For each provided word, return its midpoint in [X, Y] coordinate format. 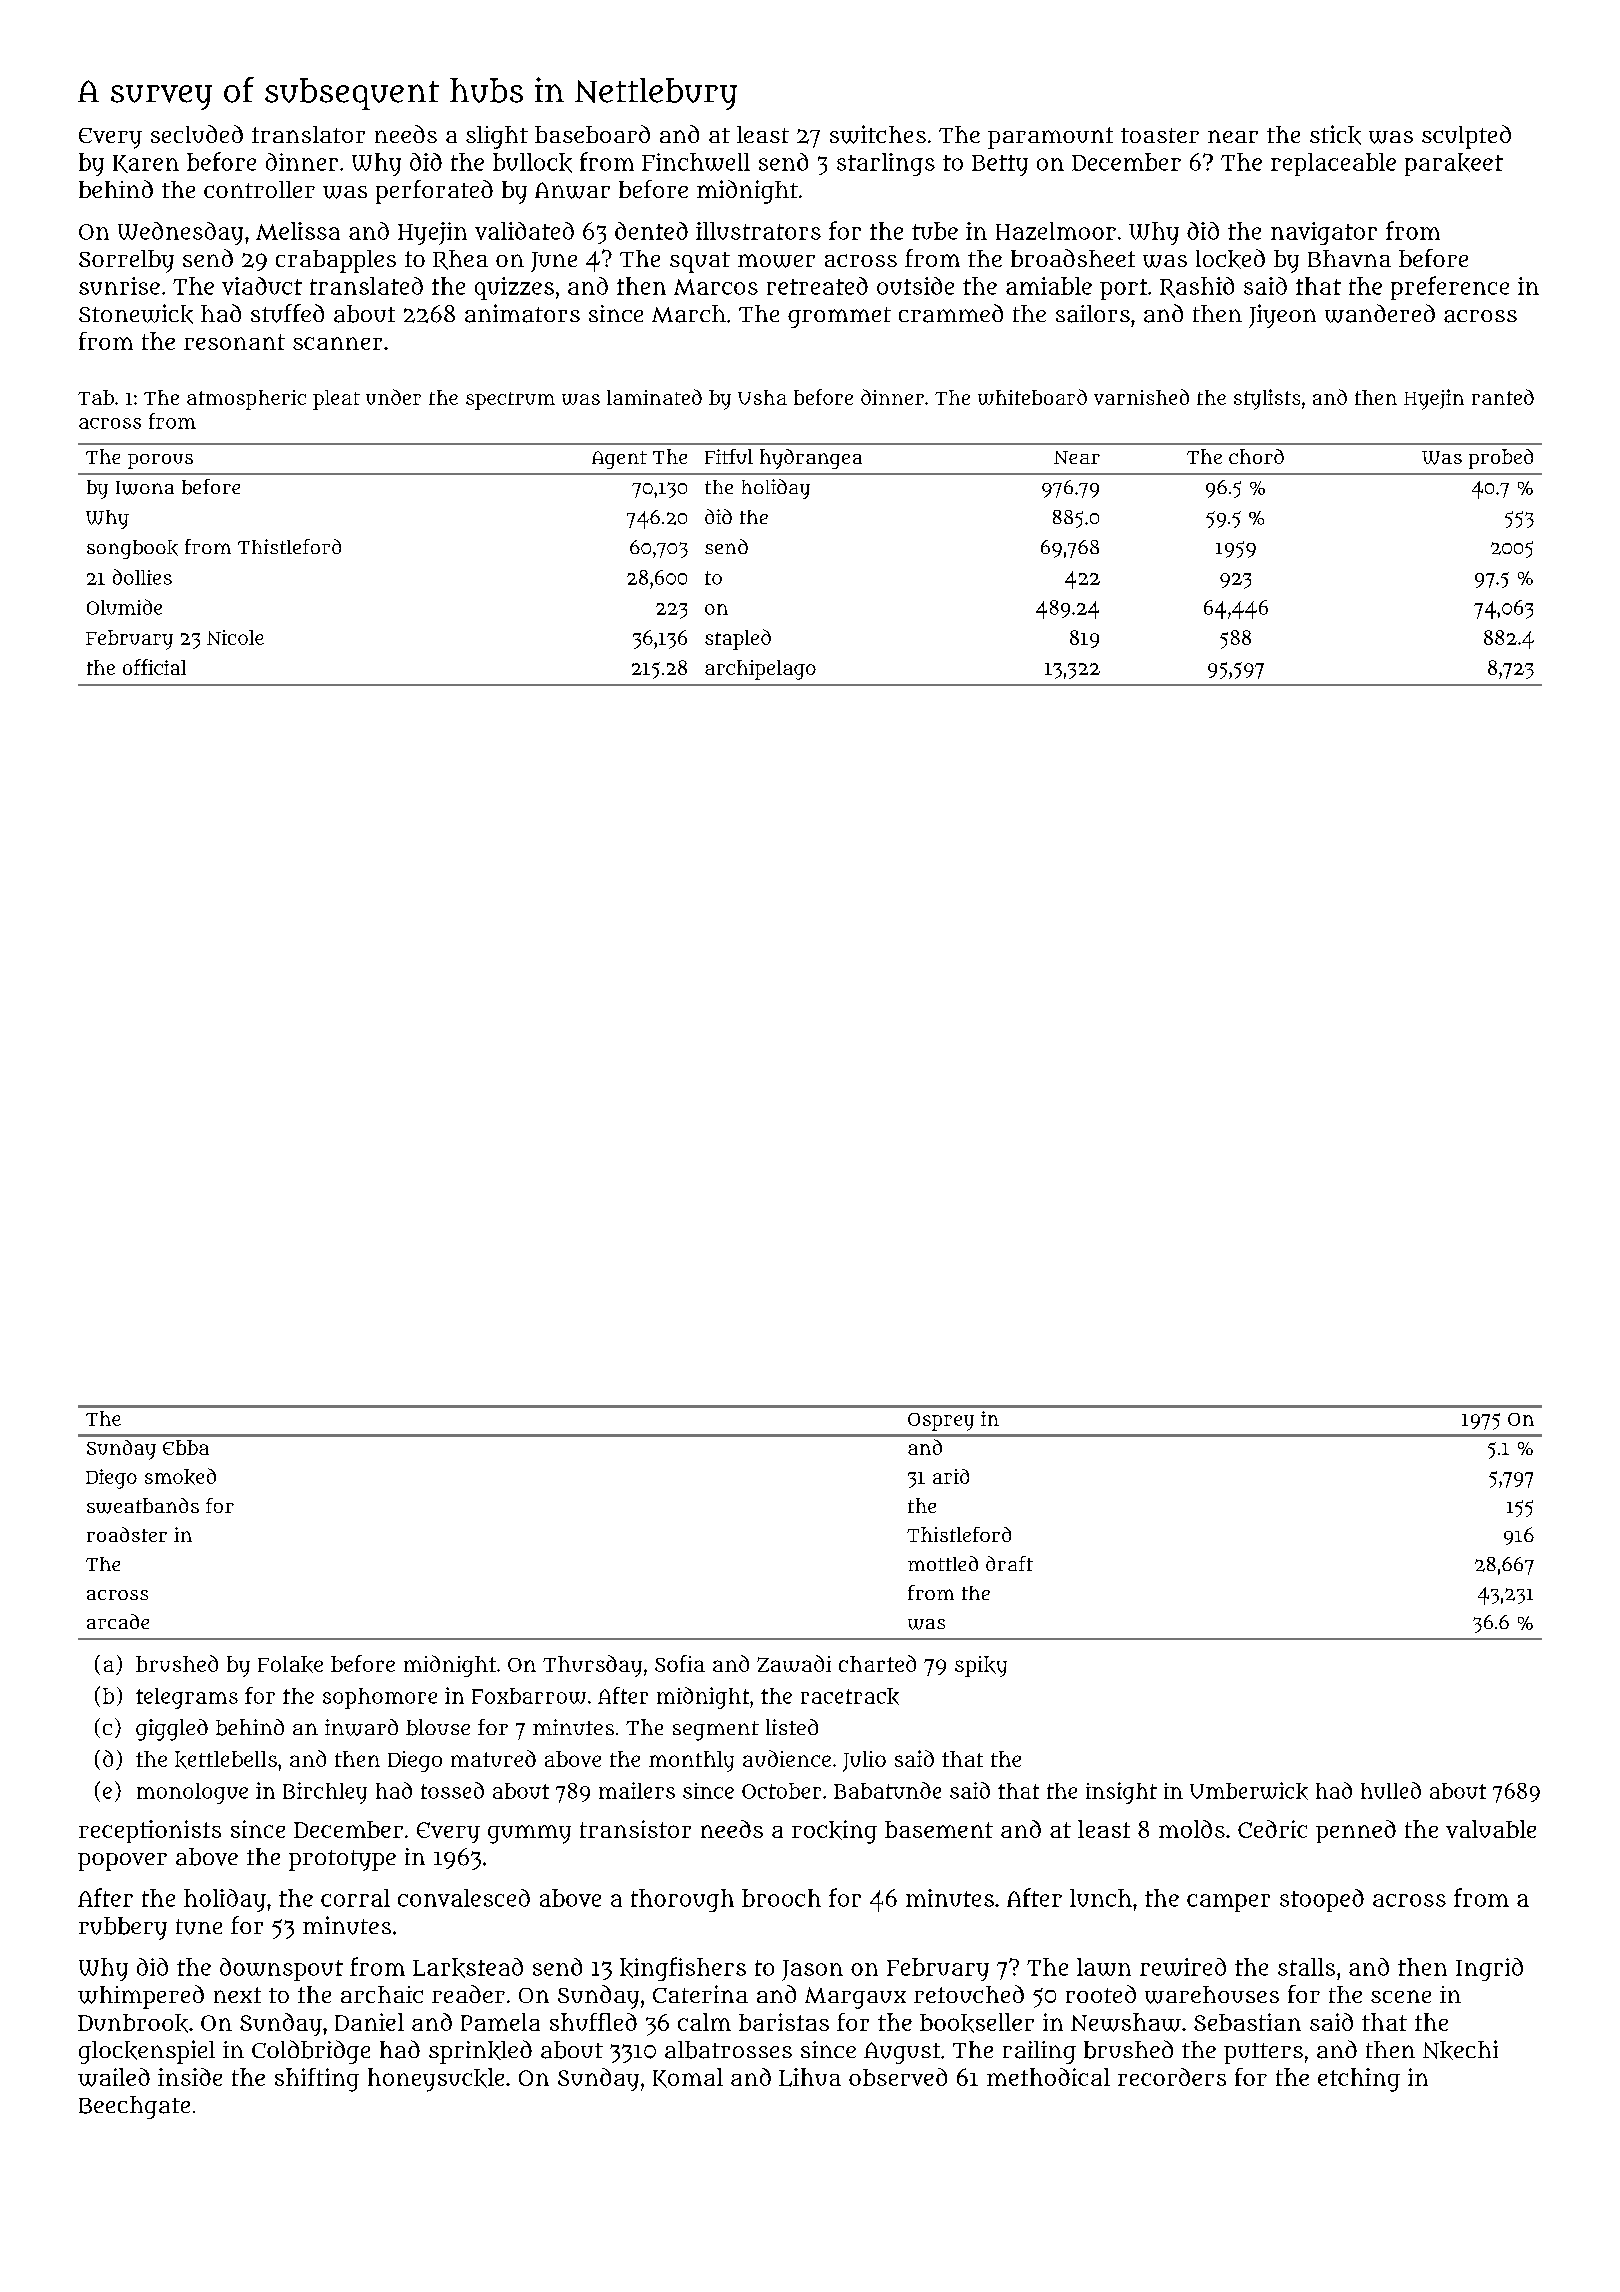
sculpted [1466, 137]
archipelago [760, 670]
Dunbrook [133, 2023]
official [154, 667]
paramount [1050, 138]
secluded [197, 134]
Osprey [941, 1422]
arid [951, 1476]
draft [1009, 1563]
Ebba [186, 1447]
